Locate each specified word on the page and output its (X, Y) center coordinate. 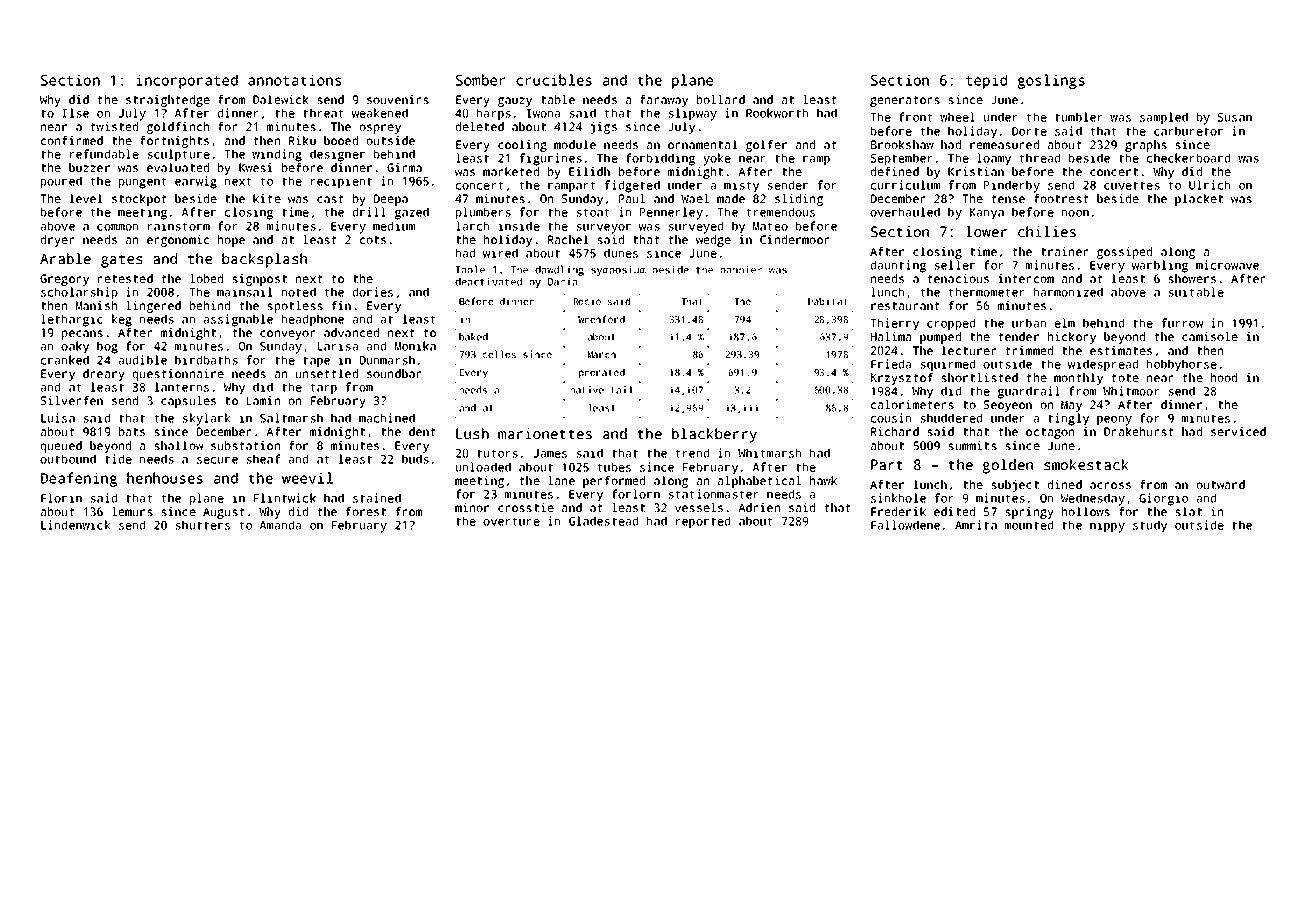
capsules (188, 402)
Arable (65, 258)
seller (954, 265)
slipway (692, 114)
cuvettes (1132, 185)
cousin (891, 418)
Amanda (280, 525)
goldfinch (178, 128)
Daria (562, 281)
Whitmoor (1131, 391)
